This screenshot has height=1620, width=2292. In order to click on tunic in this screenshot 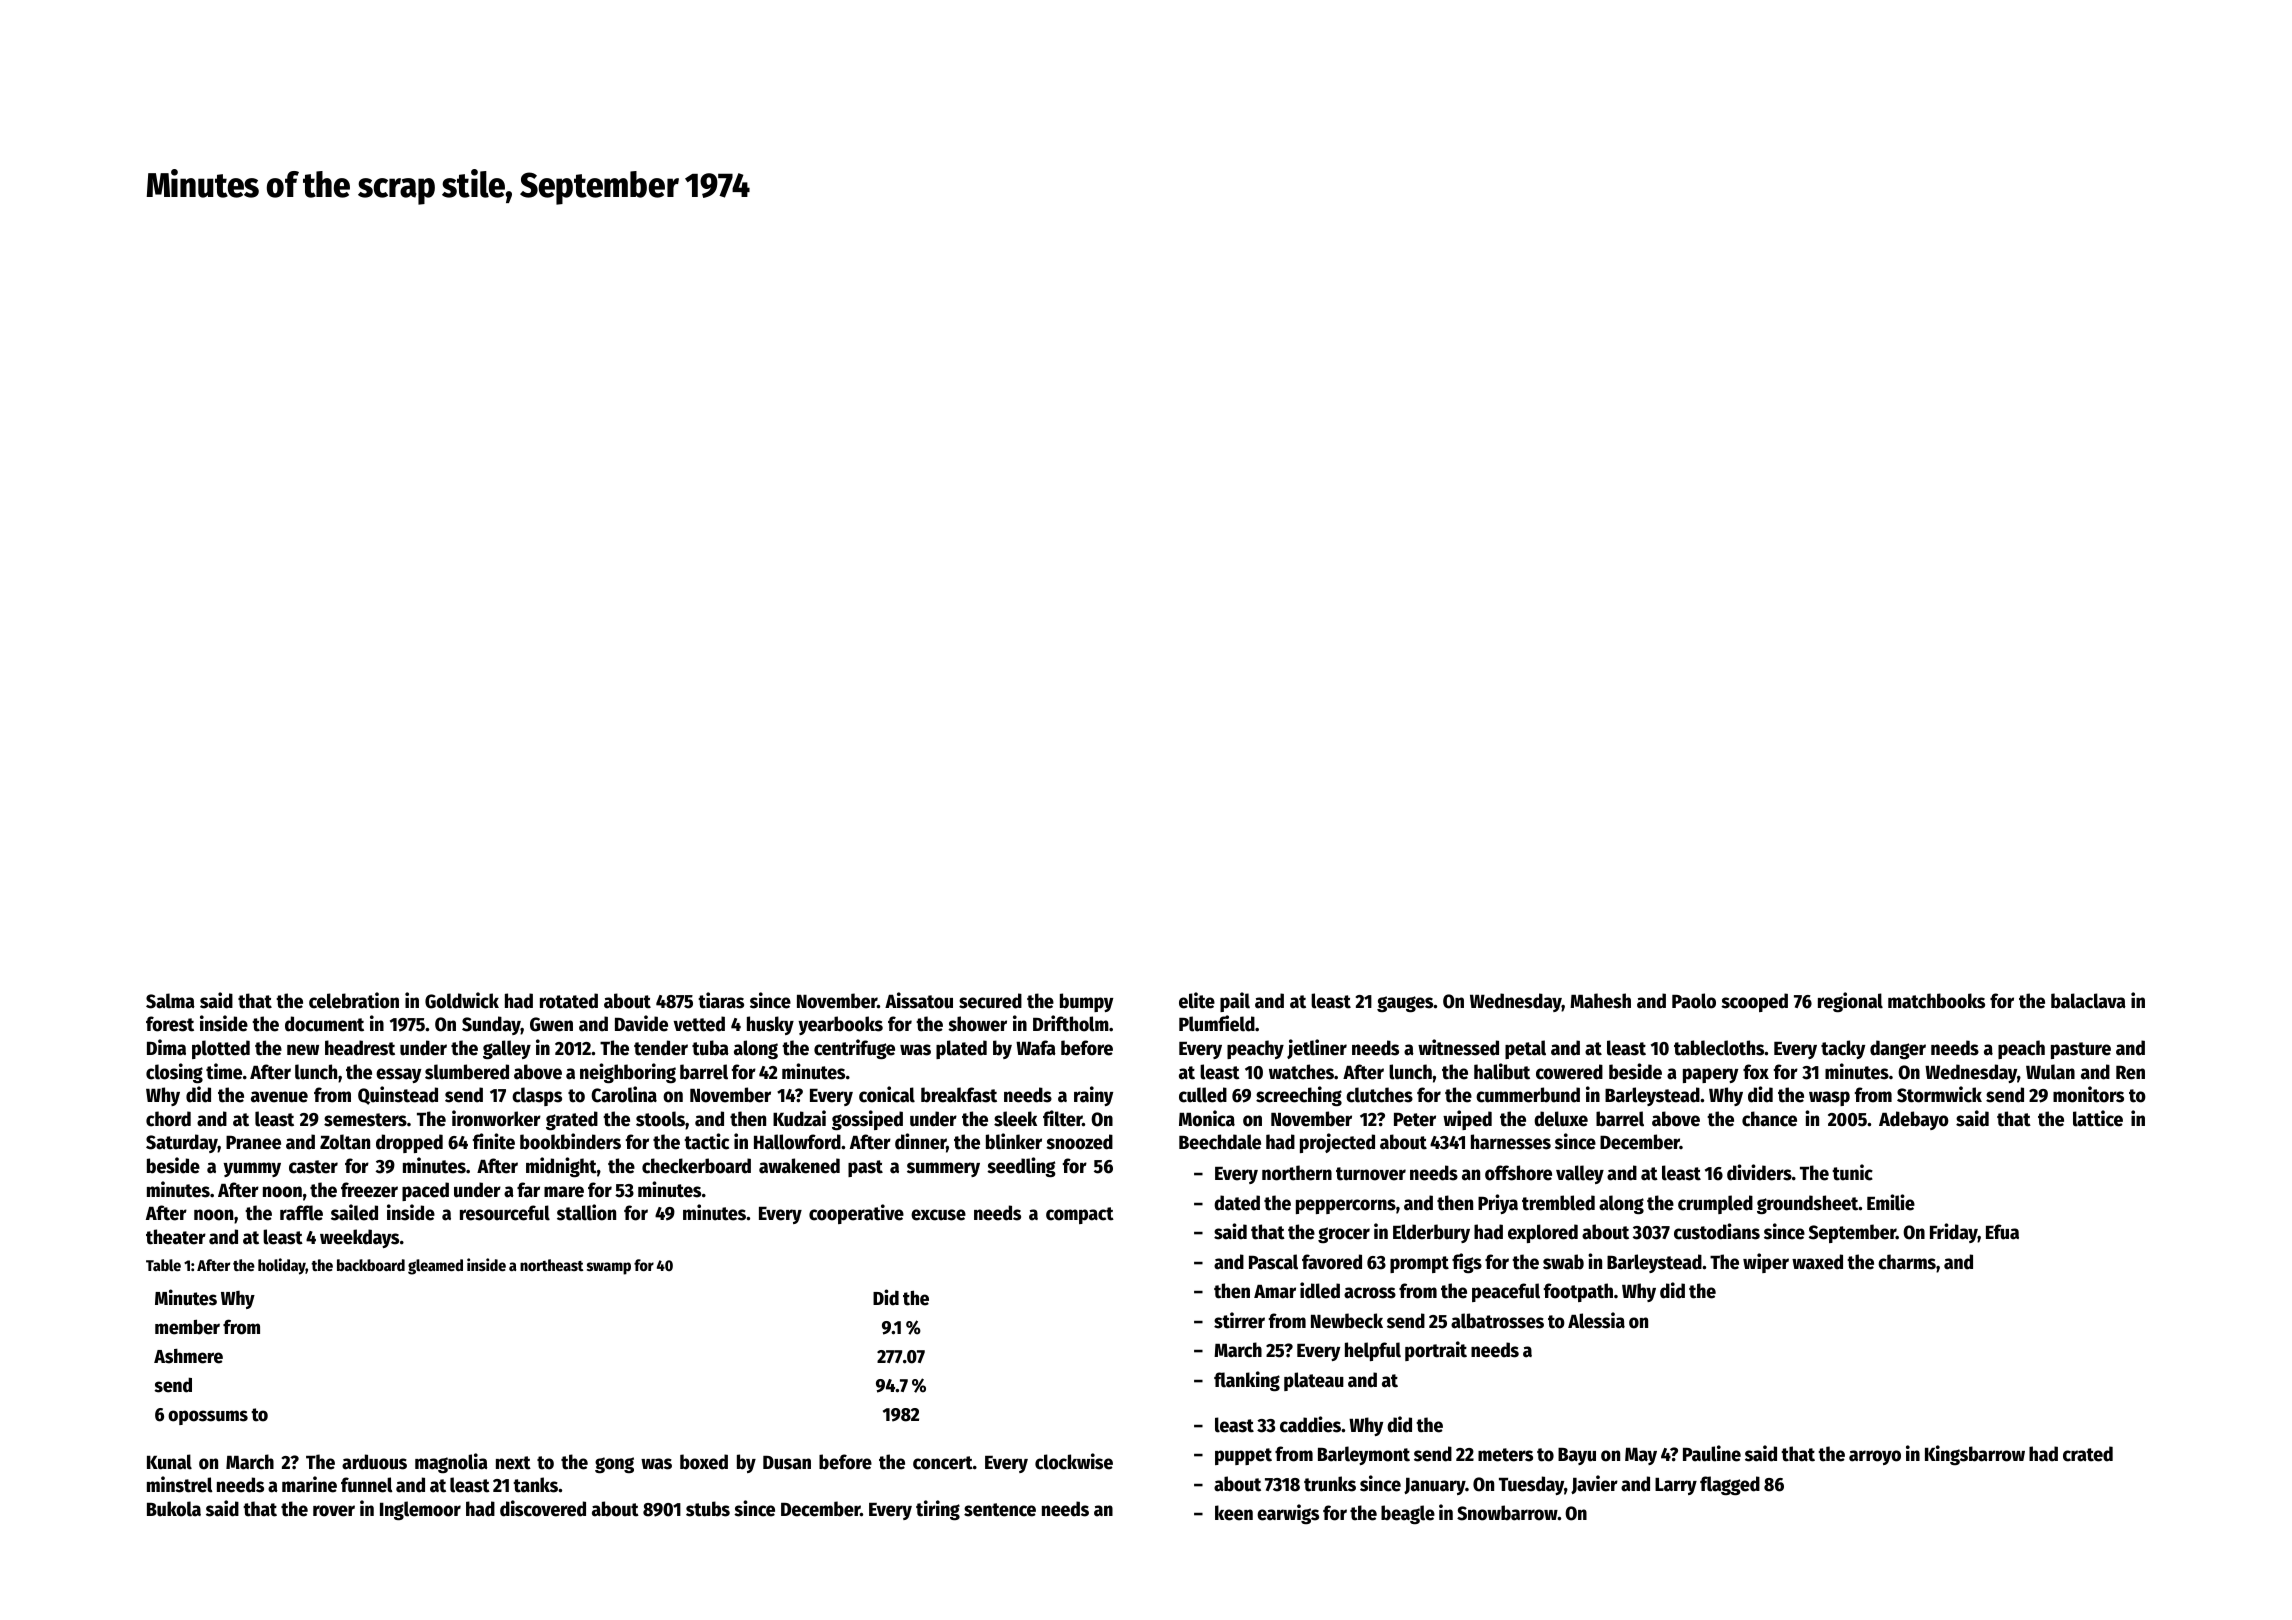, I will do `click(1852, 1172)`.
